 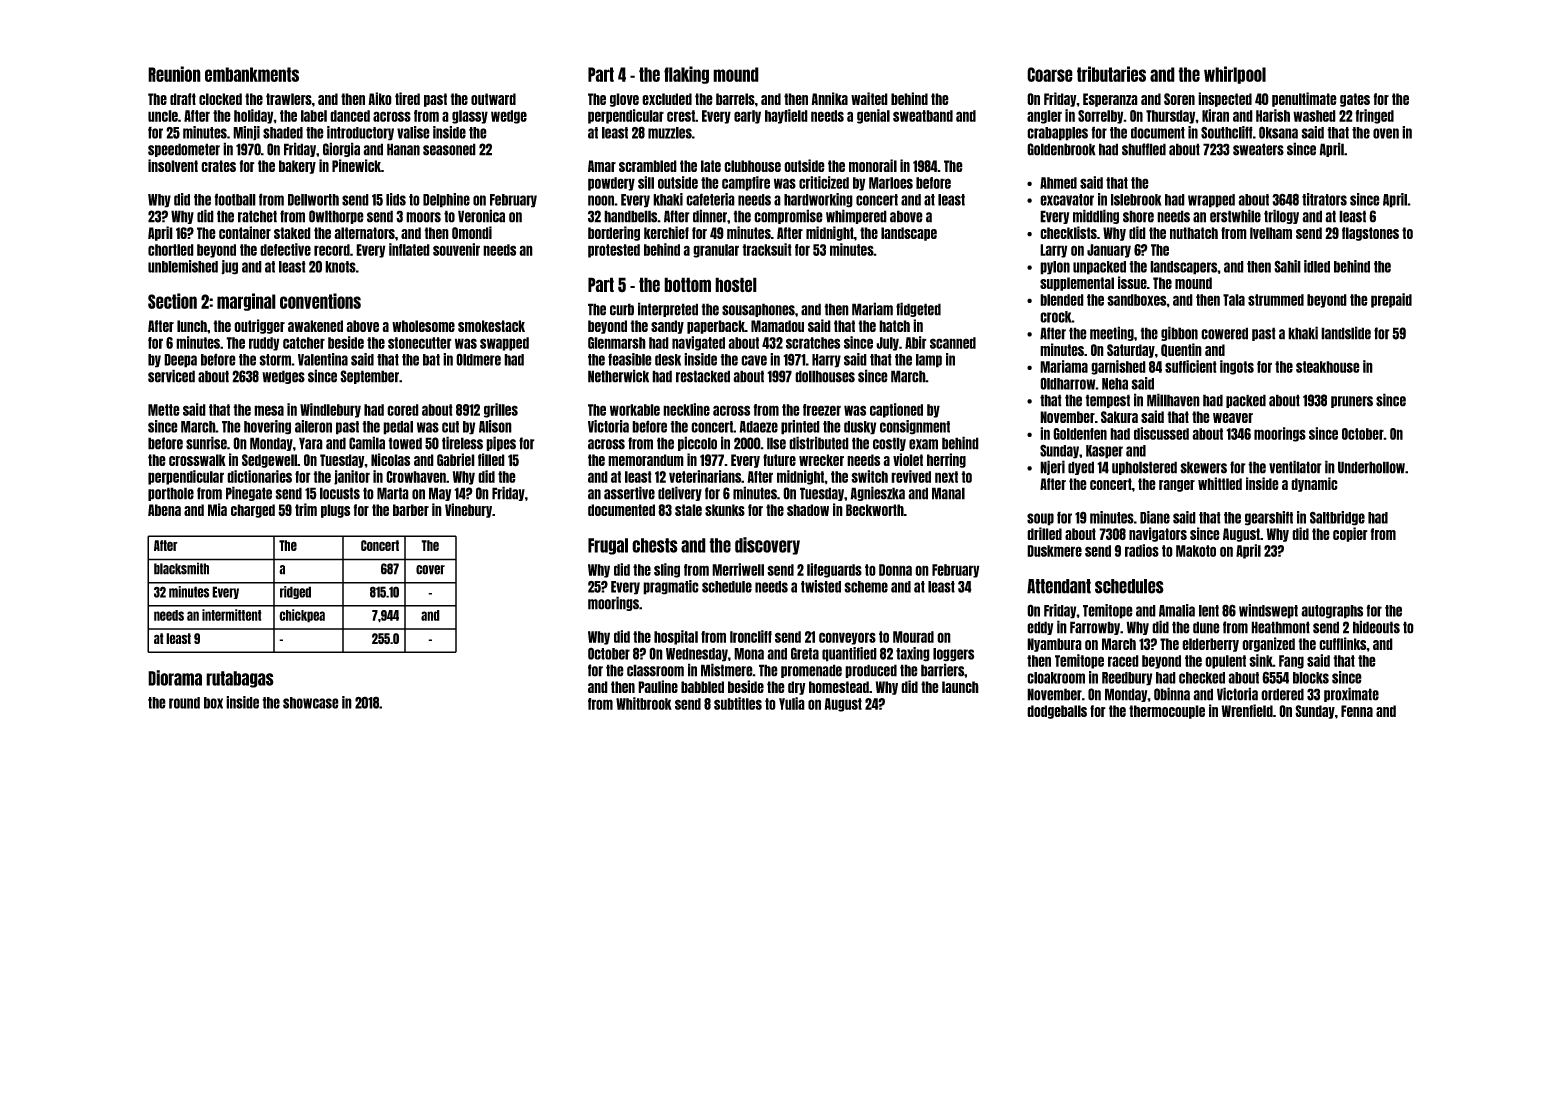 What do you see at coordinates (1059, 586) in the page?
I see `Attendant` at bounding box center [1059, 586].
